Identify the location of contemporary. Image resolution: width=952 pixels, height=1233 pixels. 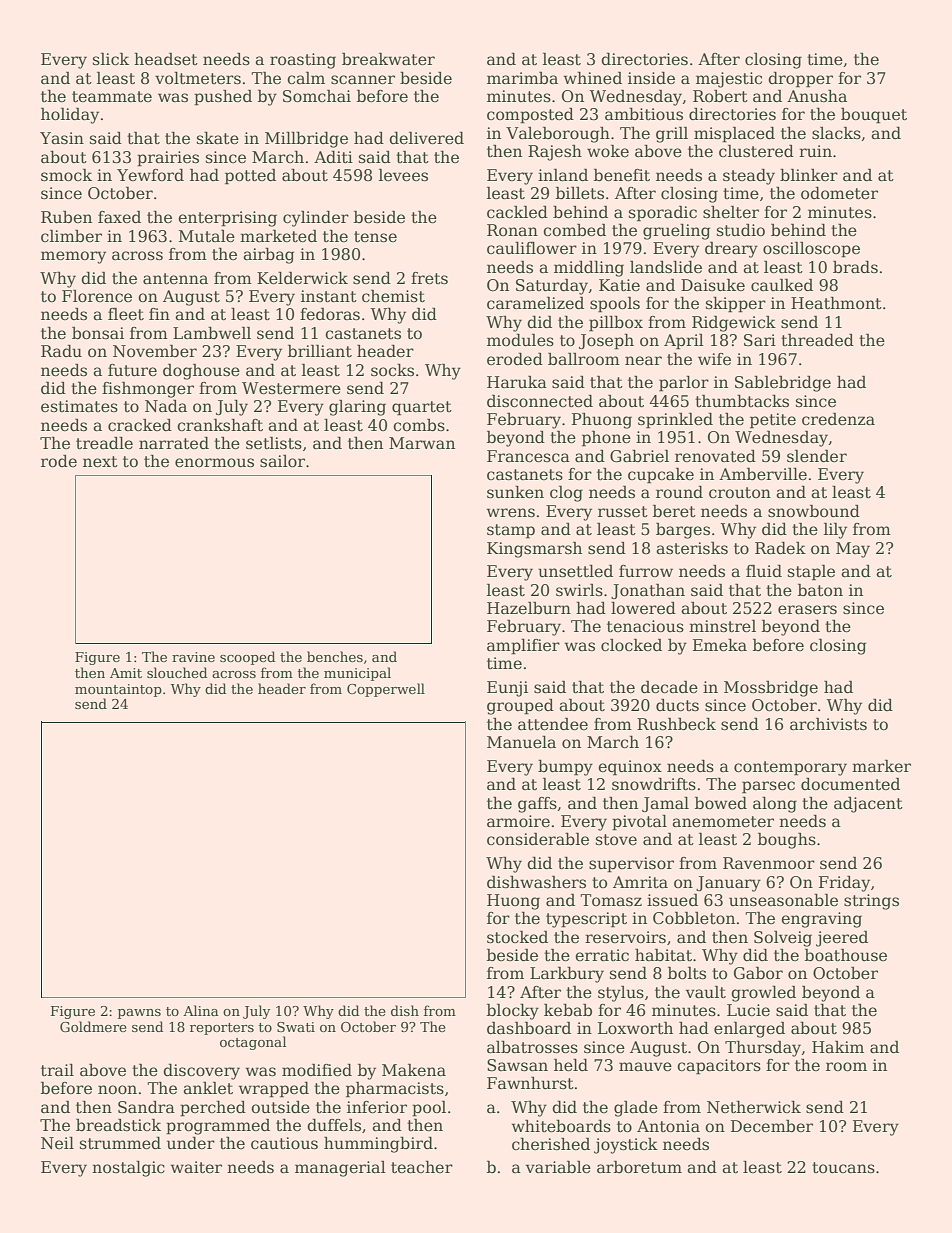
(790, 768).
